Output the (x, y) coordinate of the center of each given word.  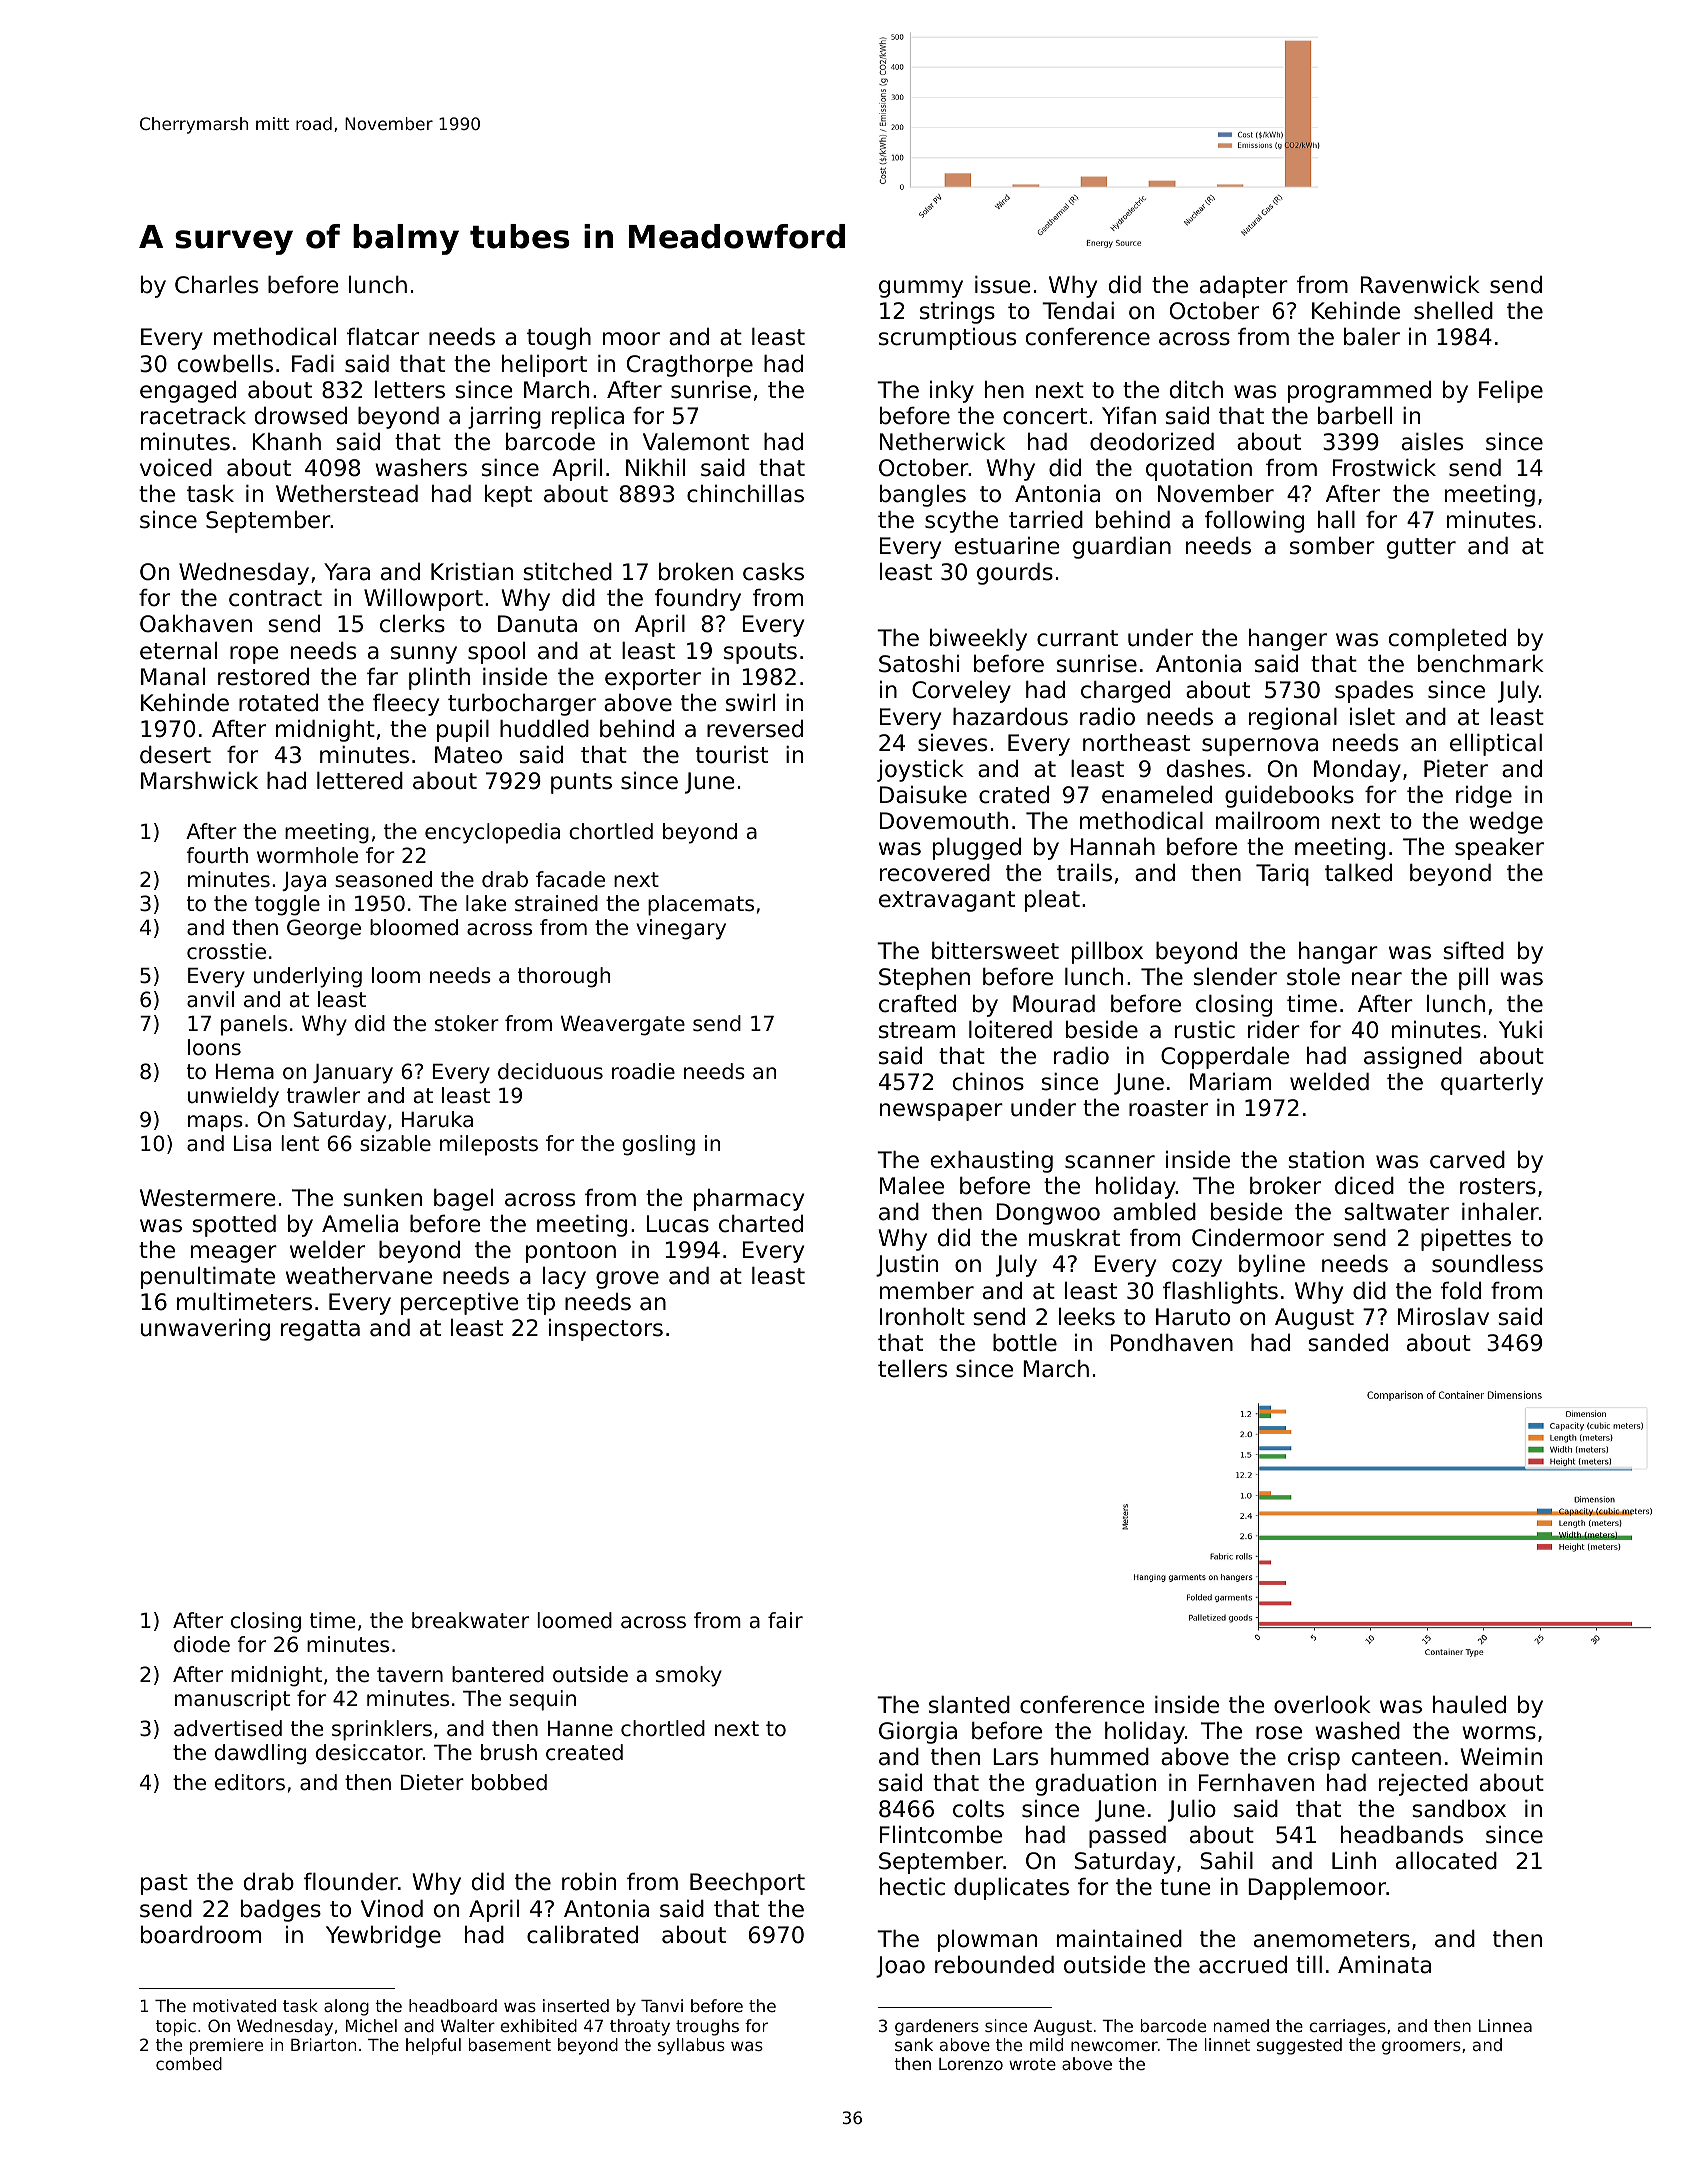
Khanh (287, 442)
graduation (1096, 1785)
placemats (701, 905)
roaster (1168, 1108)
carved (1467, 1160)
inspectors (606, 1330)
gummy (921, 289)
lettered (360, 781)
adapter (1244, 287)
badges (281, 1911)
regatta (320, 1330)
